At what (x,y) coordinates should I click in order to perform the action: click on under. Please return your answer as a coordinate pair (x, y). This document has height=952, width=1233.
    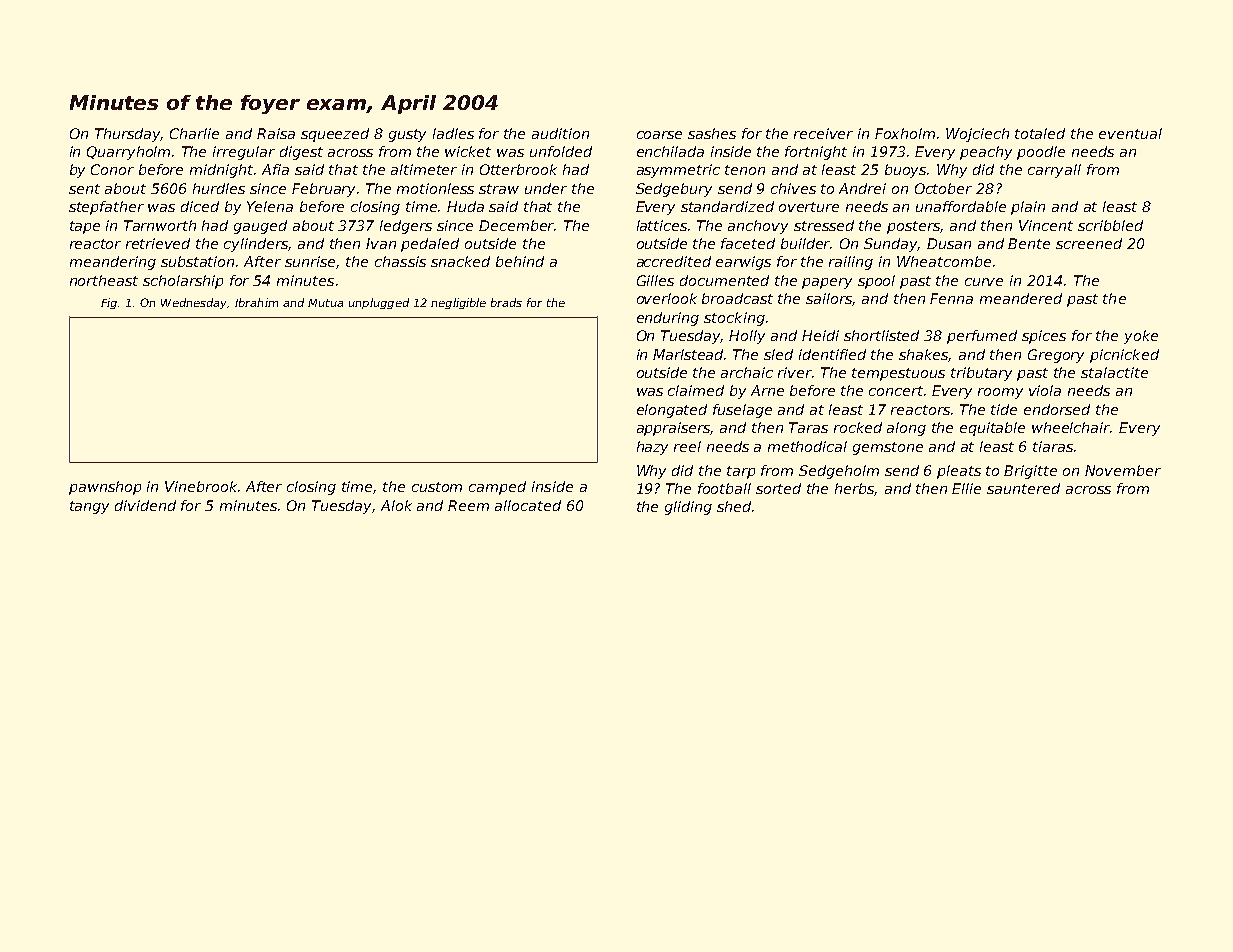
    Looking at the image, I should click on (546, 188).
